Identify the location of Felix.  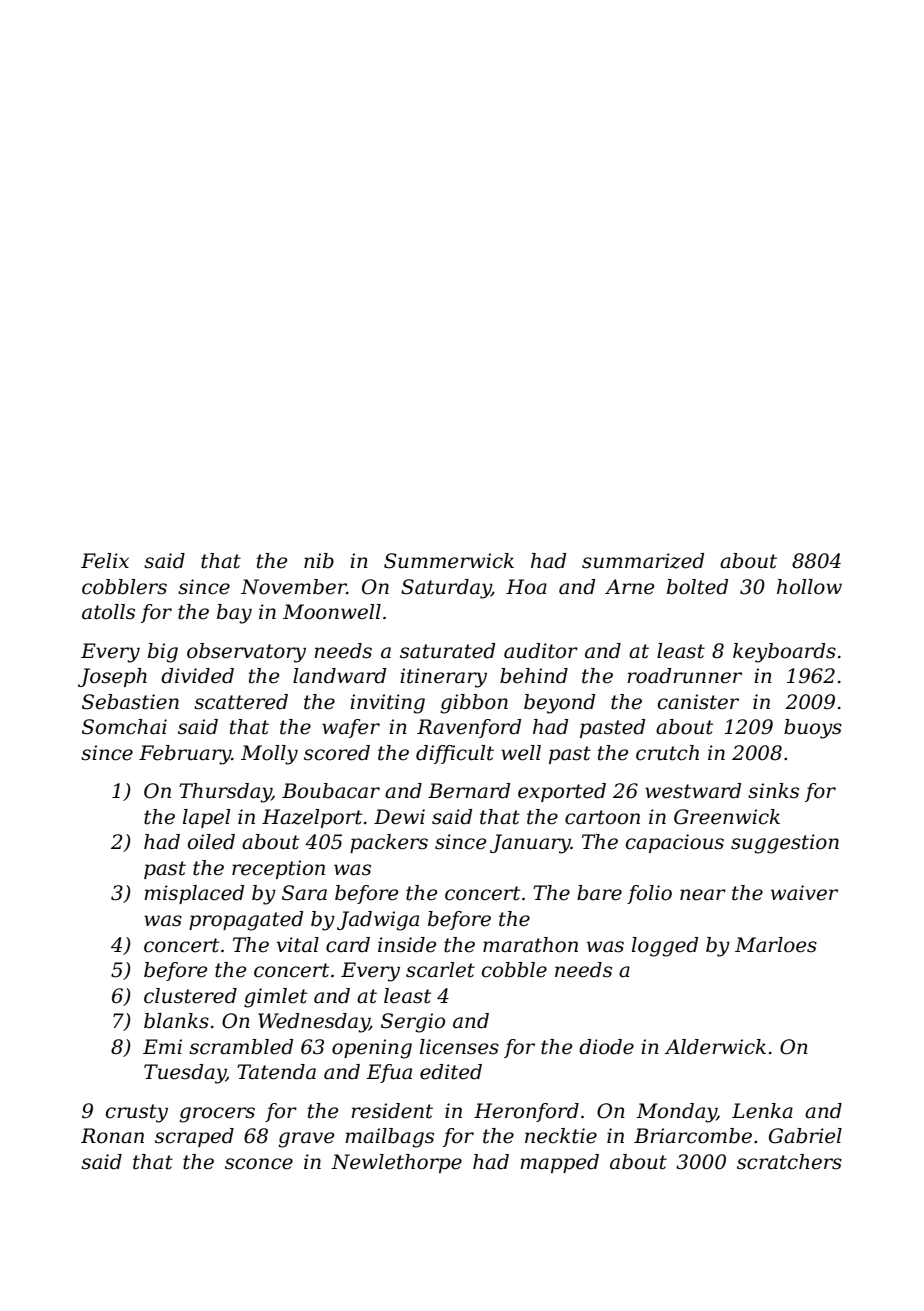
(105, 561).
